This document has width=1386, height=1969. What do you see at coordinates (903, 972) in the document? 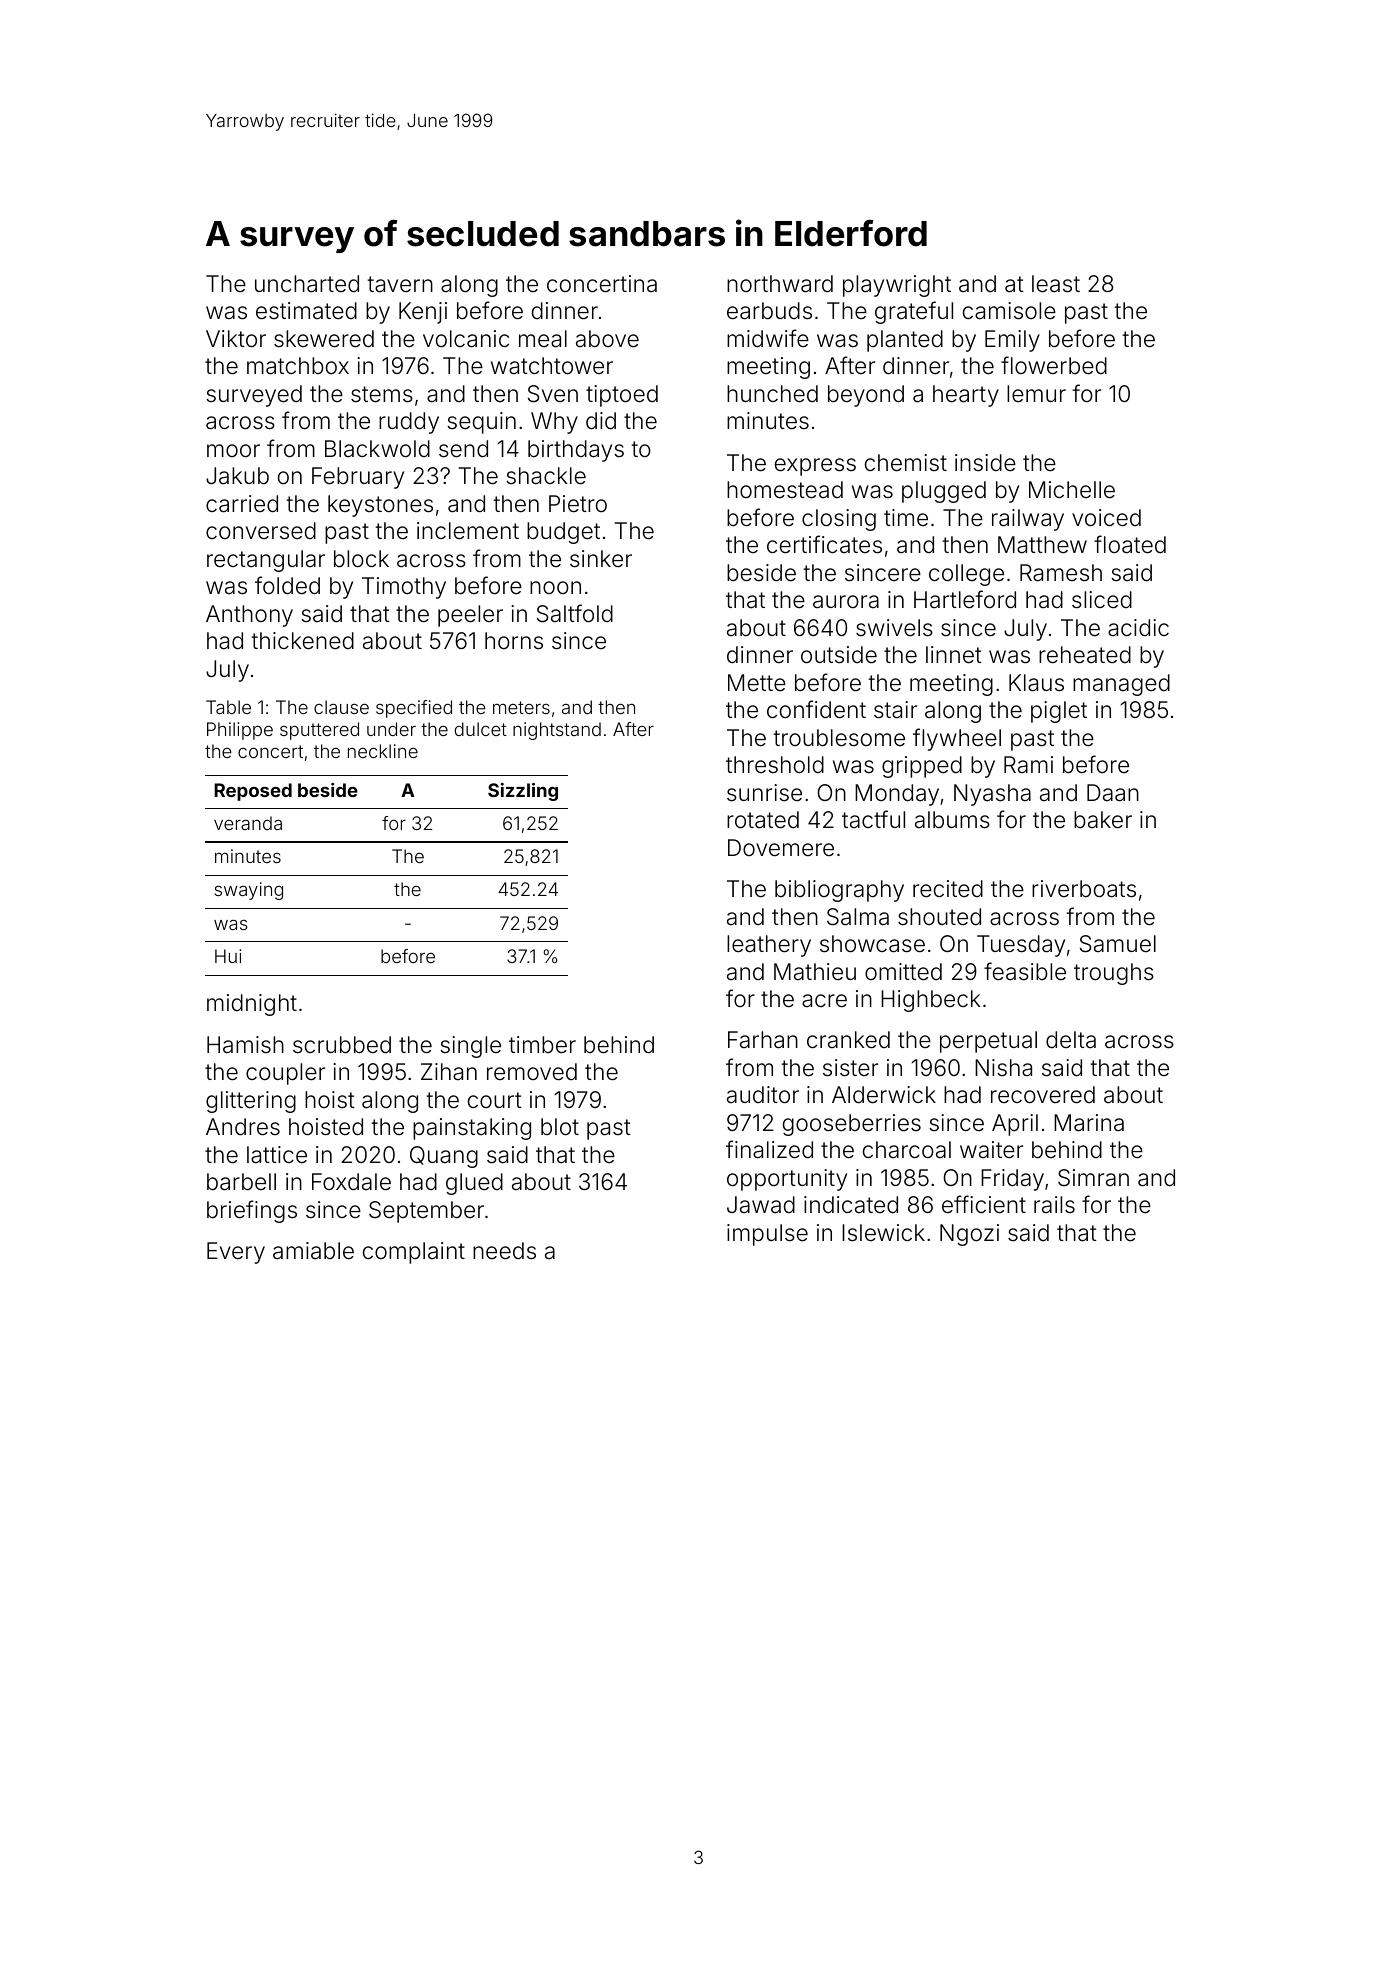
I see `omitted` at bounding box center [903, 972].
